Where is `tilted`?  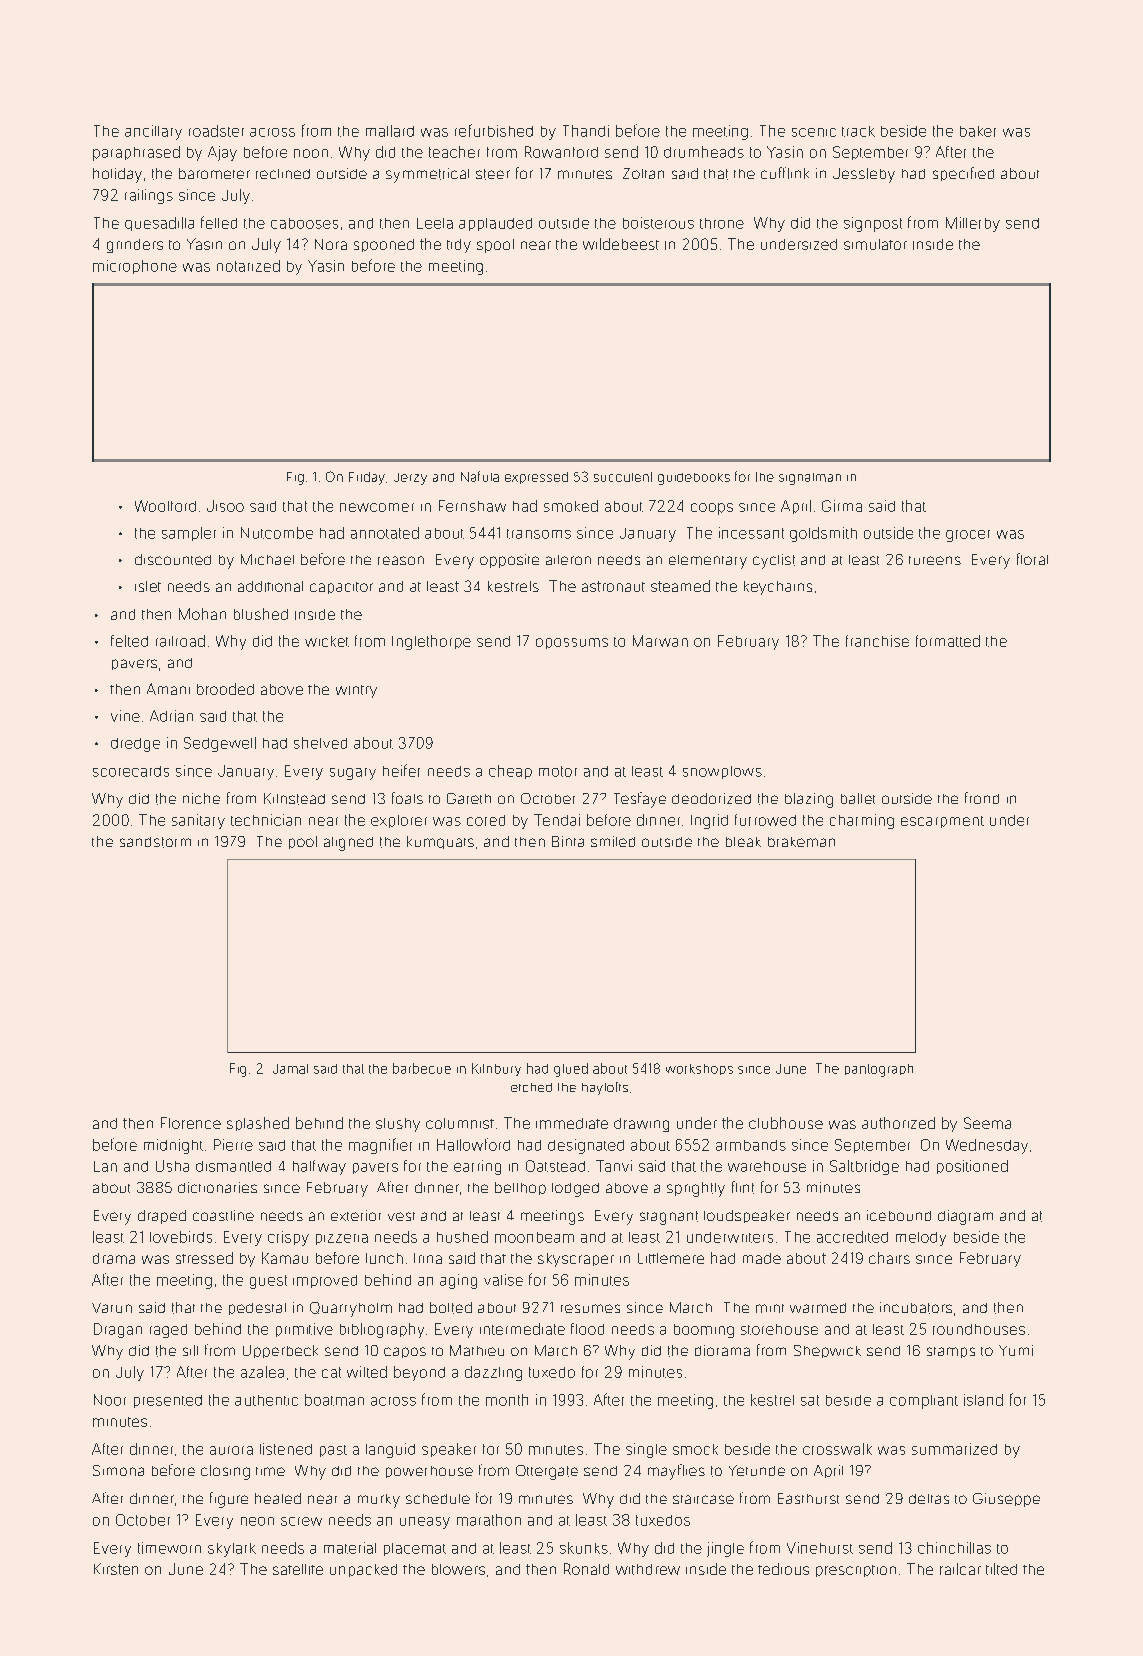 tilted is located at coordinates (1001, 1569).
